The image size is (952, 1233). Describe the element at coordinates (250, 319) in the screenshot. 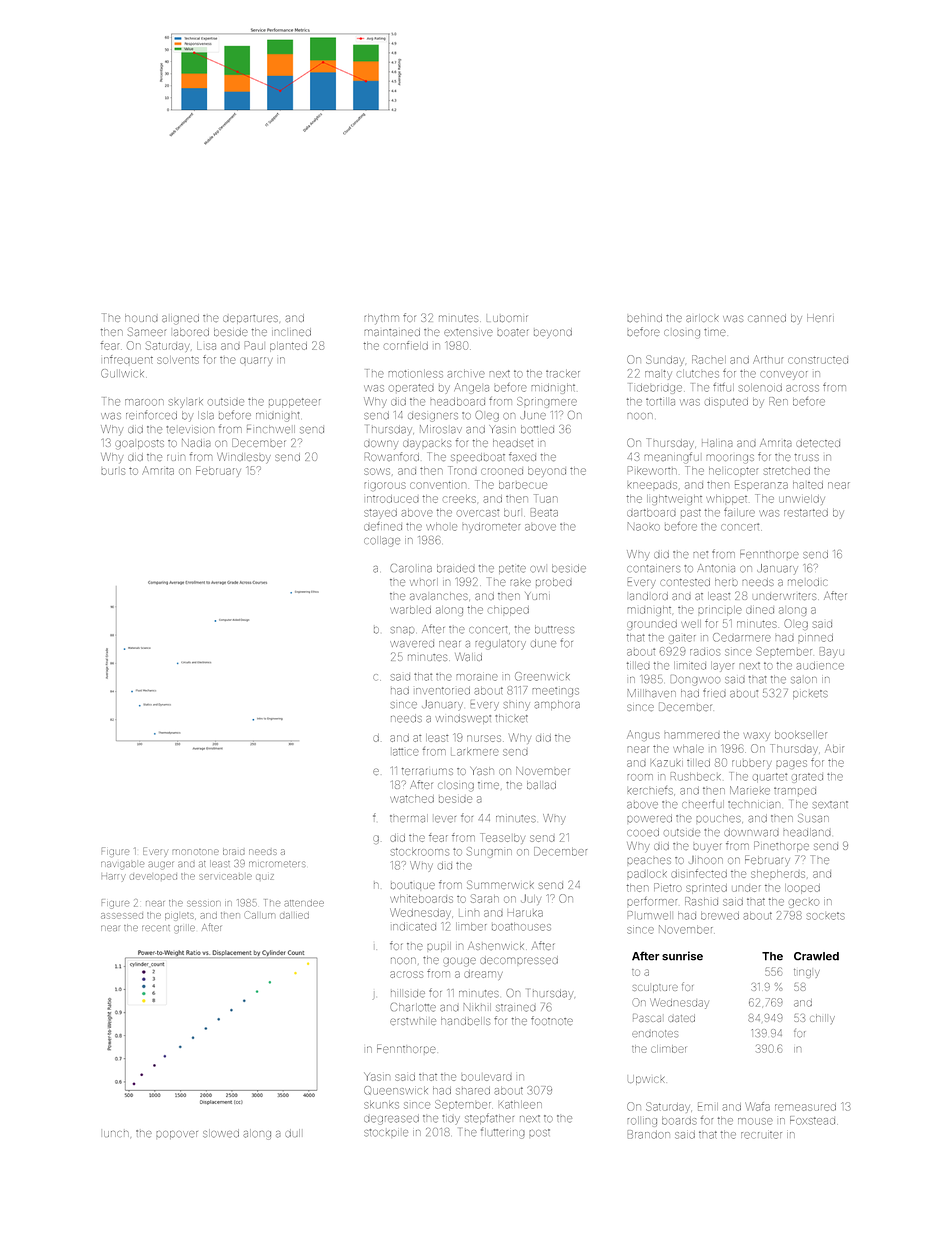

I see `departures` at that location.
